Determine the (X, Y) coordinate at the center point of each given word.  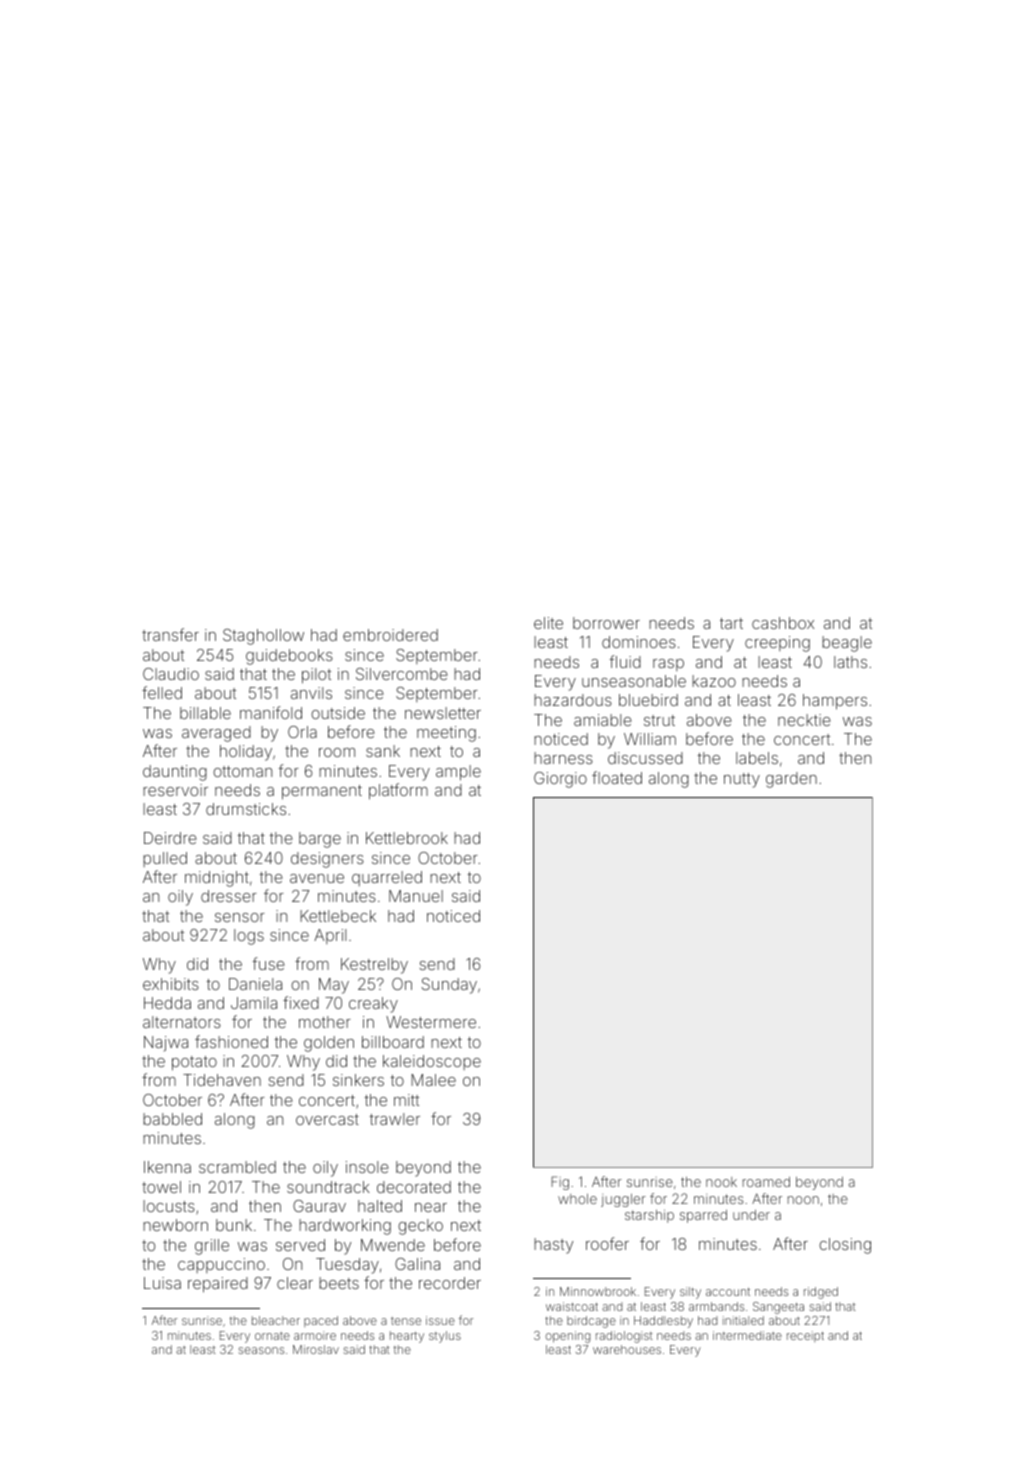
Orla (302, 732)
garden (791, 780)
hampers (835, 702)
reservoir (175, 790)
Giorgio (560, 780)
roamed (766, 1182)
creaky (373, 1005)
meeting (446, 734)
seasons (261, 1350)
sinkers (358, 1080)
